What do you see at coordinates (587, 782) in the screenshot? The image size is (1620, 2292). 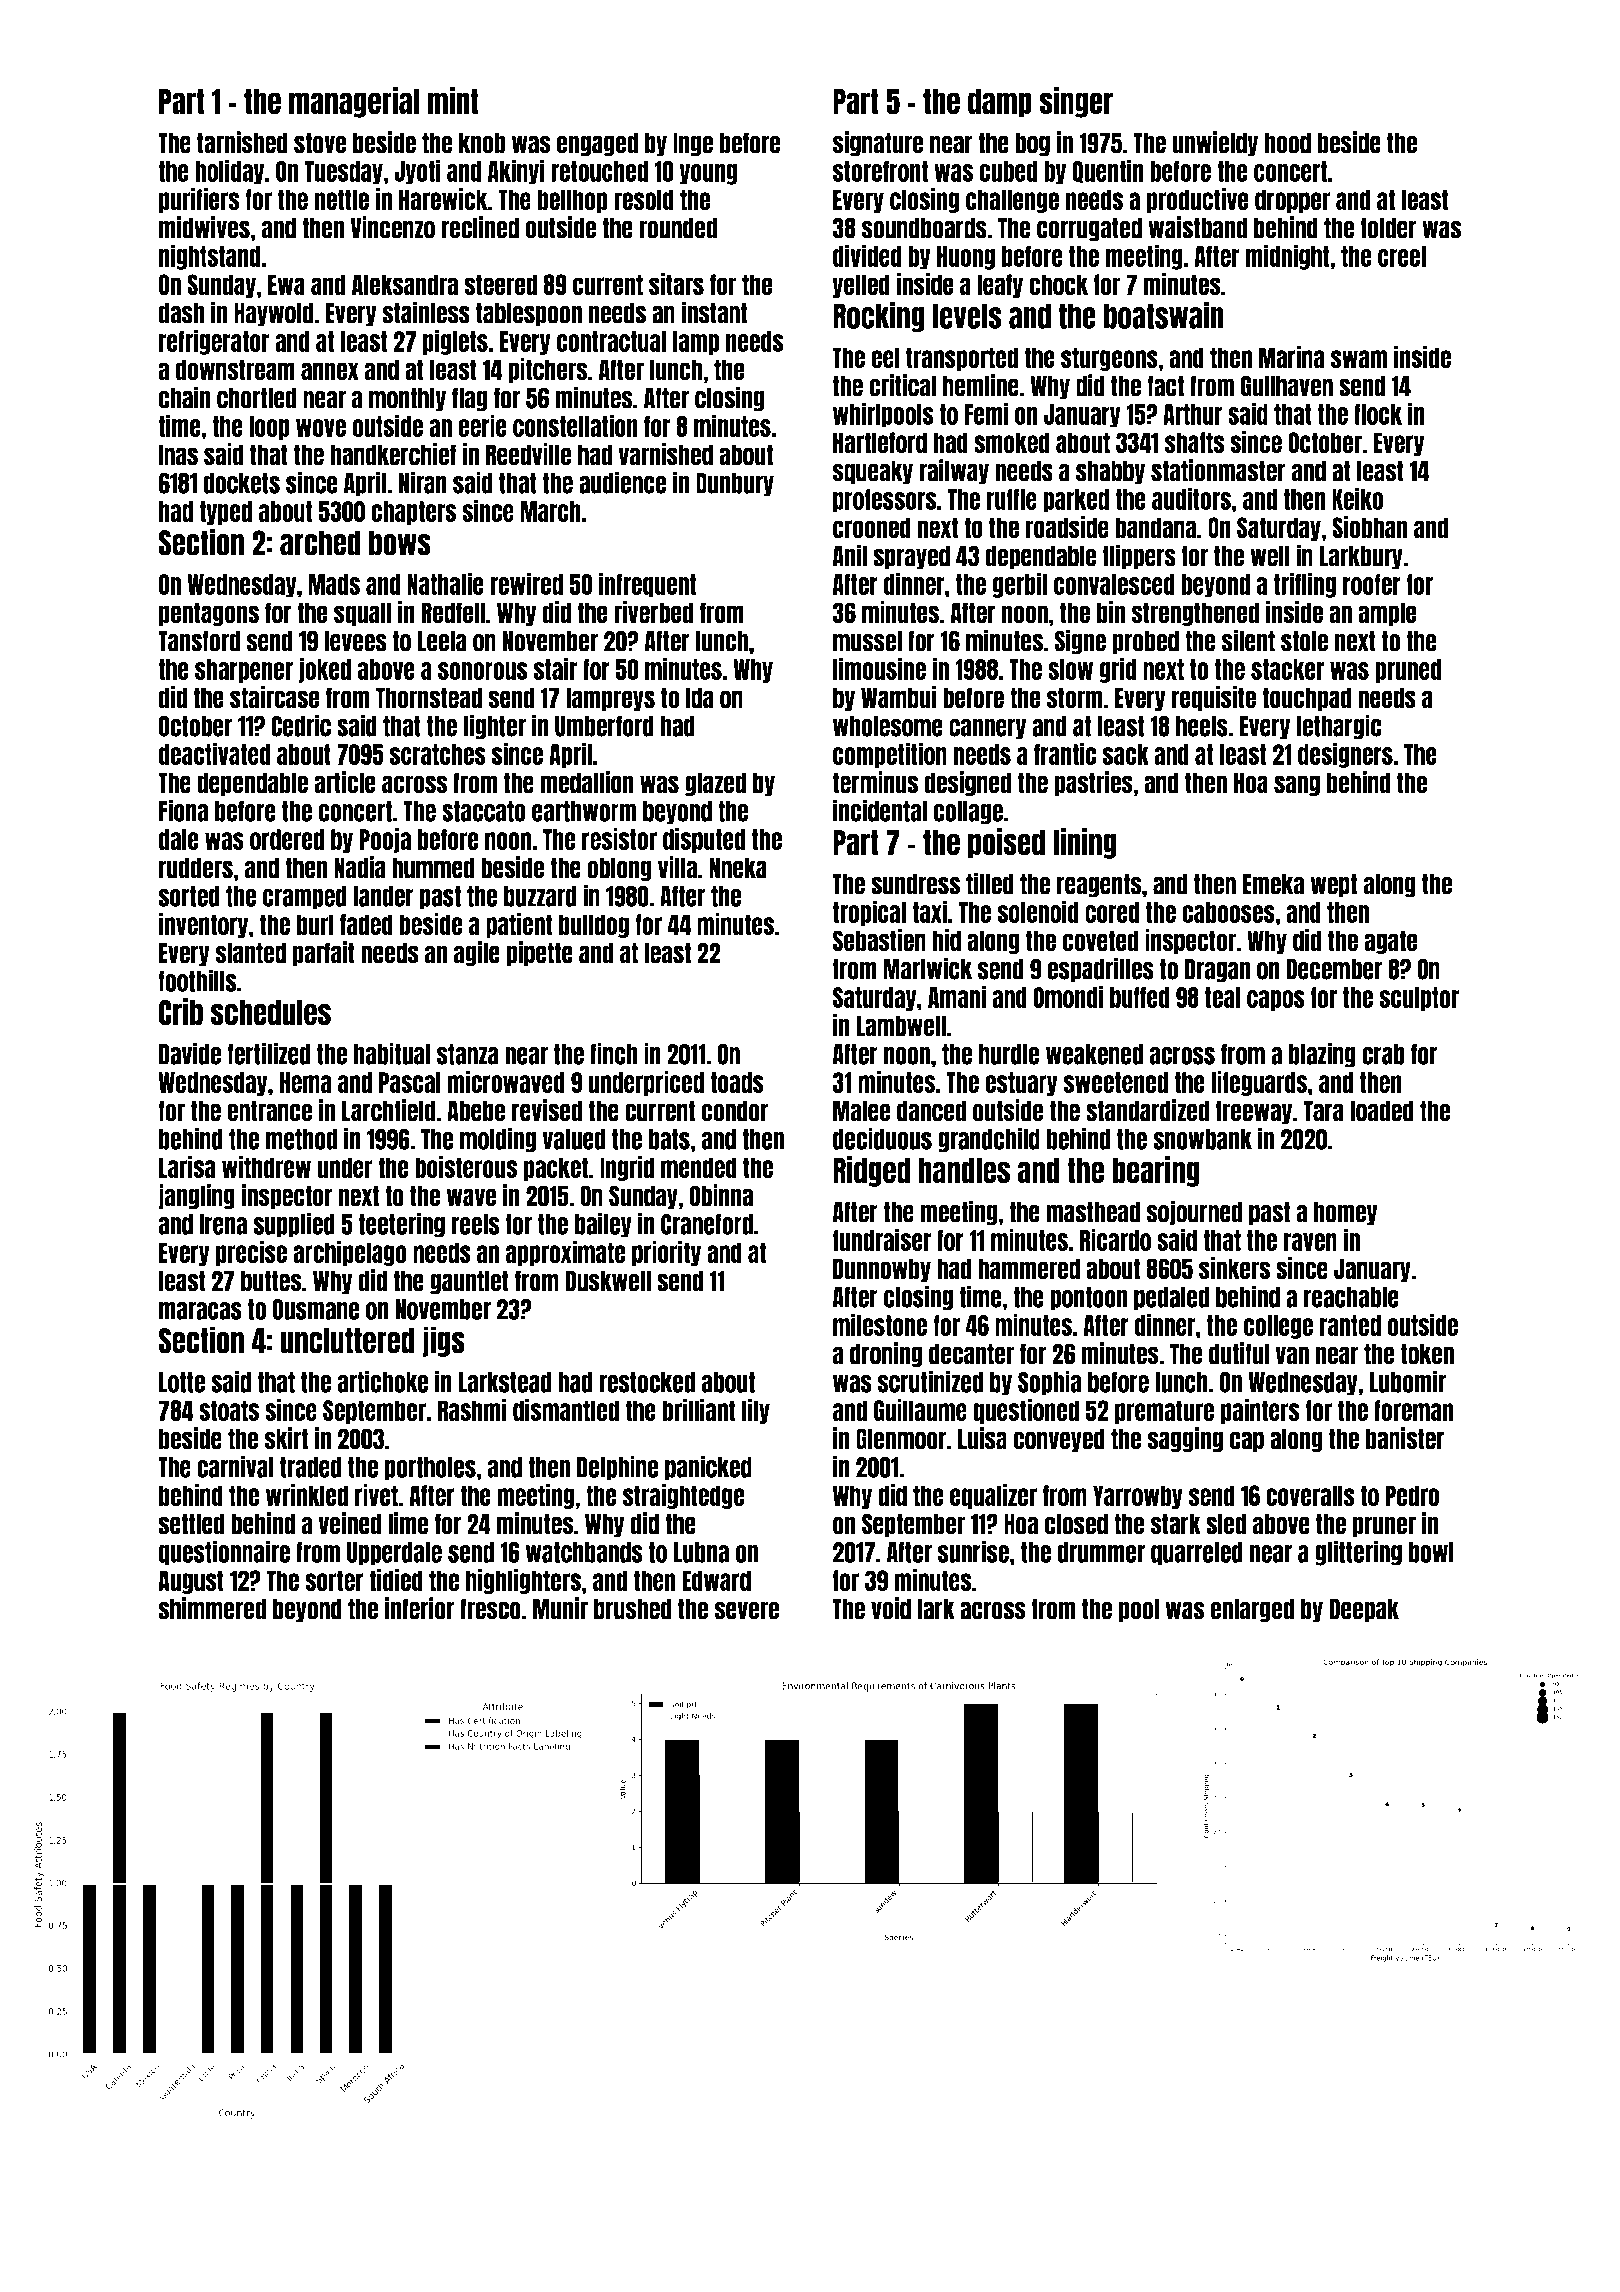 I see `medallion` at bounding box center [587, 782].
